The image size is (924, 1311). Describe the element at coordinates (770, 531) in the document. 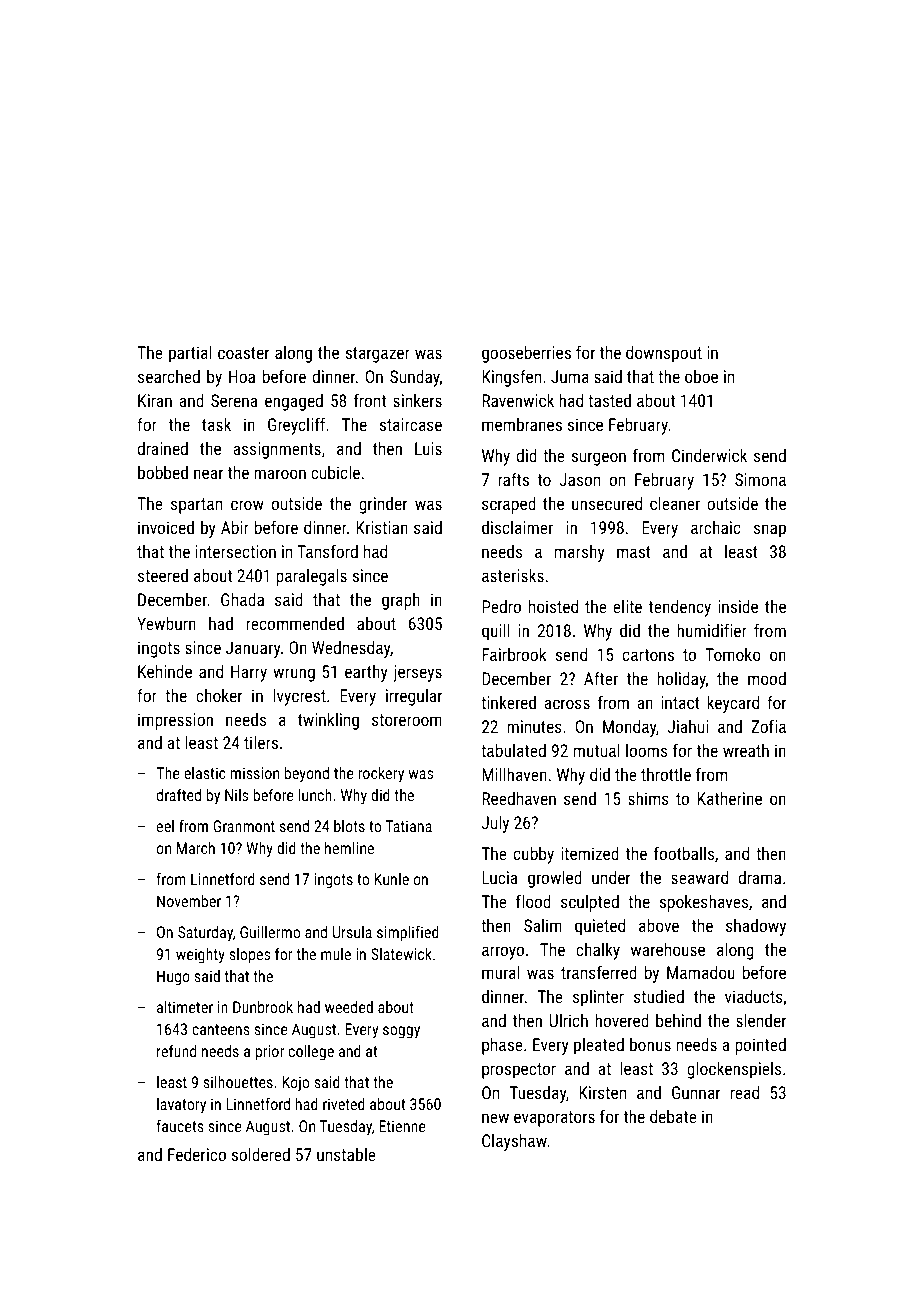

I see `snap` at that location.
